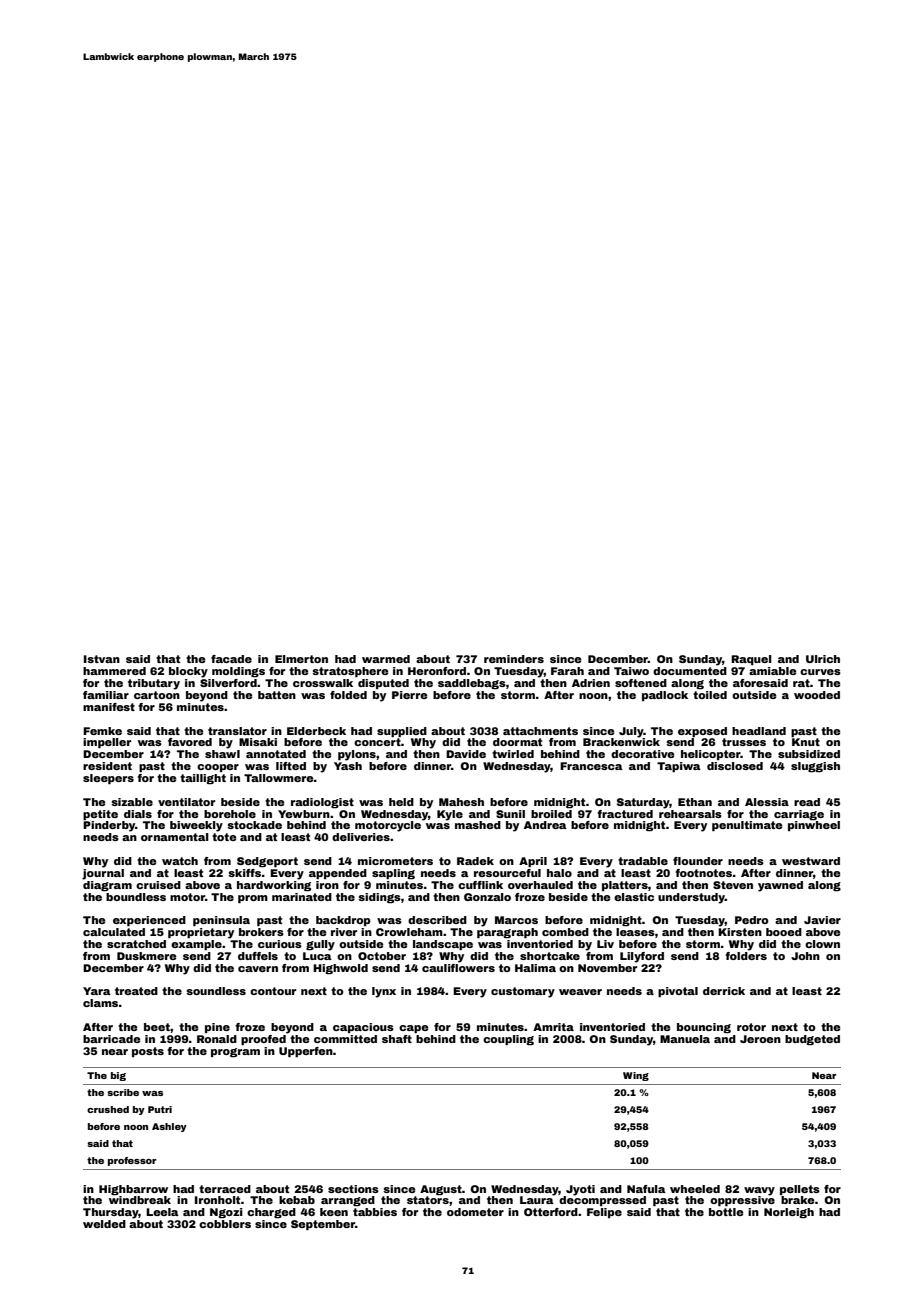  I want to click on budgeted, so click(812, 1040).
